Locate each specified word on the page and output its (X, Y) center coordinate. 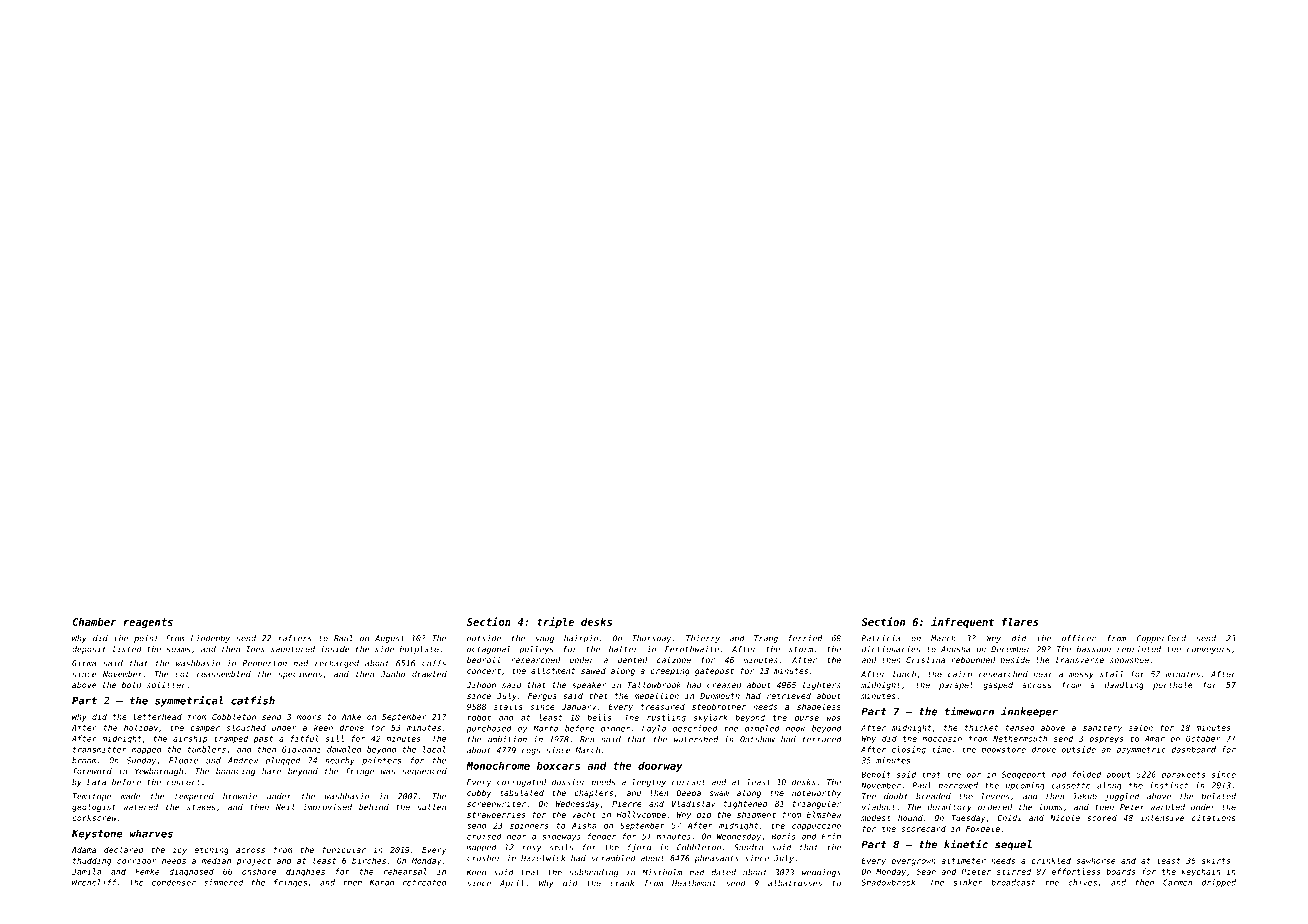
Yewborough (159, 772)
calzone (674, 660)
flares (1020, 622)
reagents (148, 623)
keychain (1201, 872)
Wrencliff (94, 882)
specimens (300, 675)
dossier (569, 782)
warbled (1167, 807)
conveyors (1208, 650)
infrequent (962, 622)
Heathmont (694, 883)
